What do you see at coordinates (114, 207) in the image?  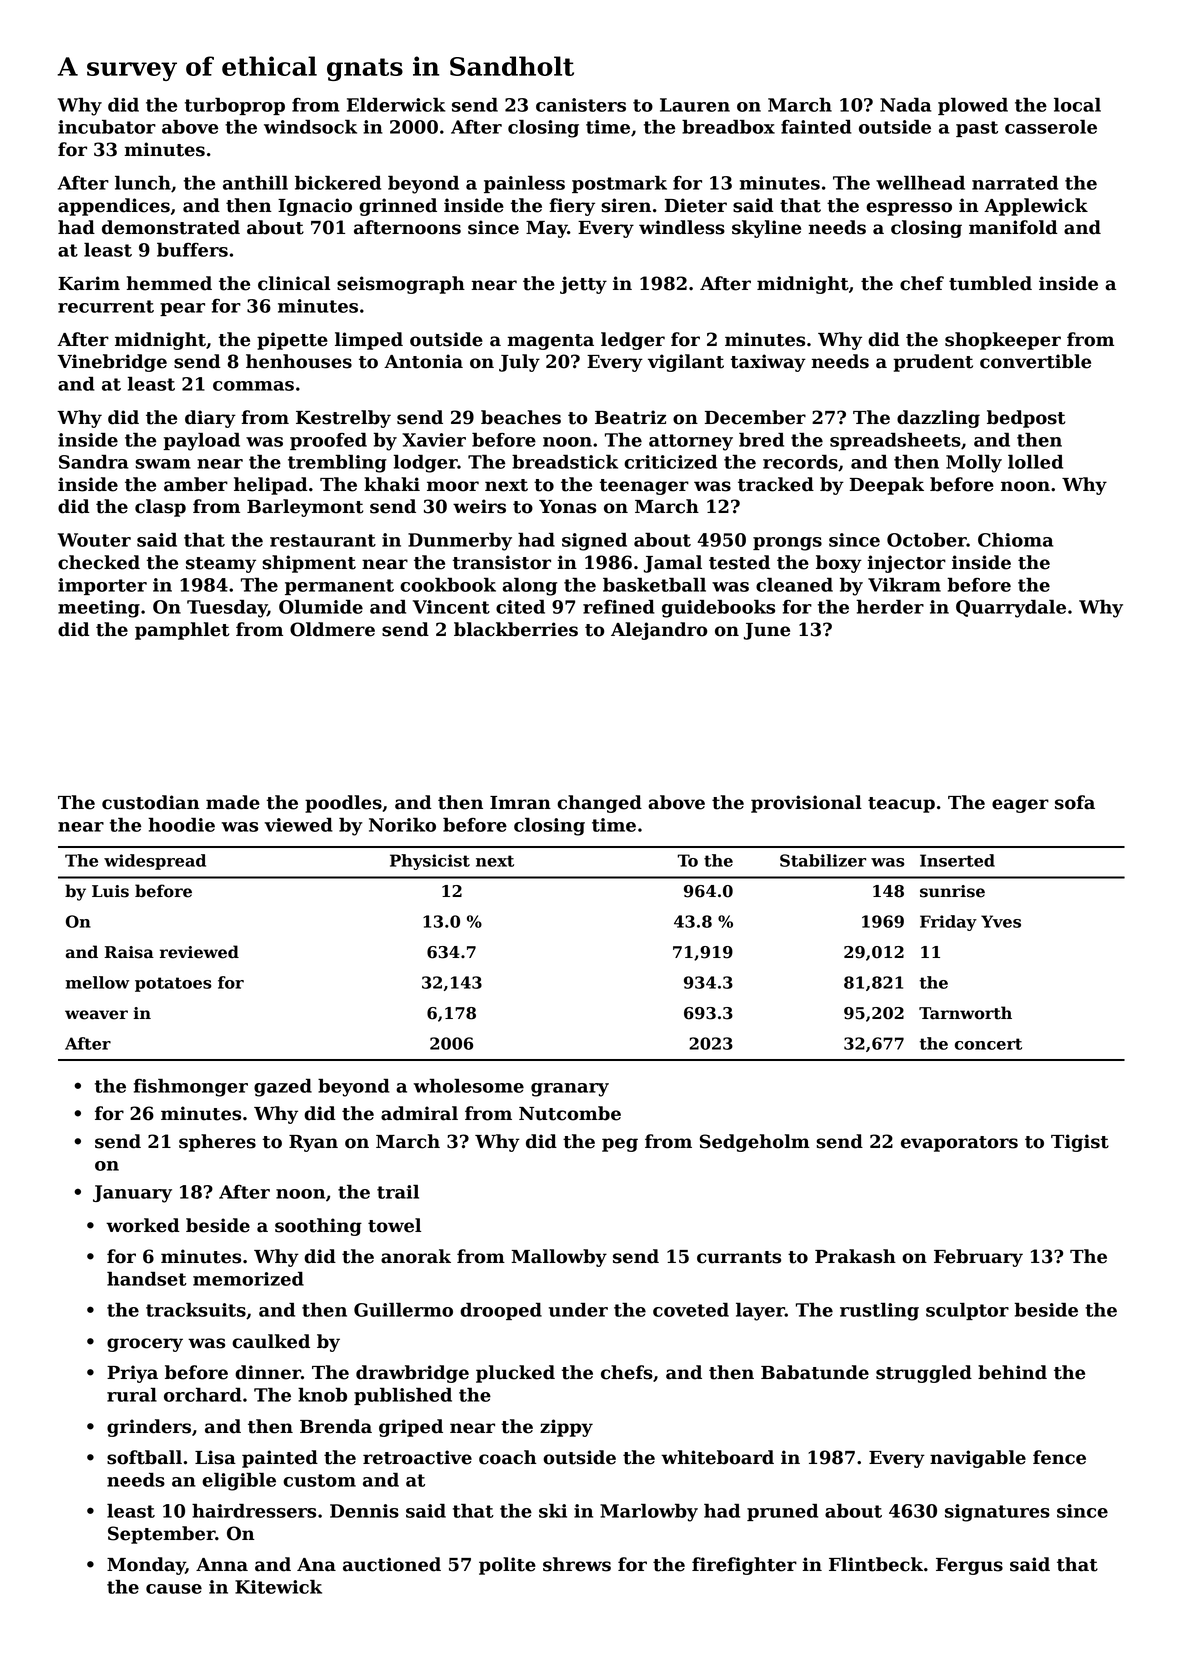 I see `appendices` at bounding box center [114, 207].
